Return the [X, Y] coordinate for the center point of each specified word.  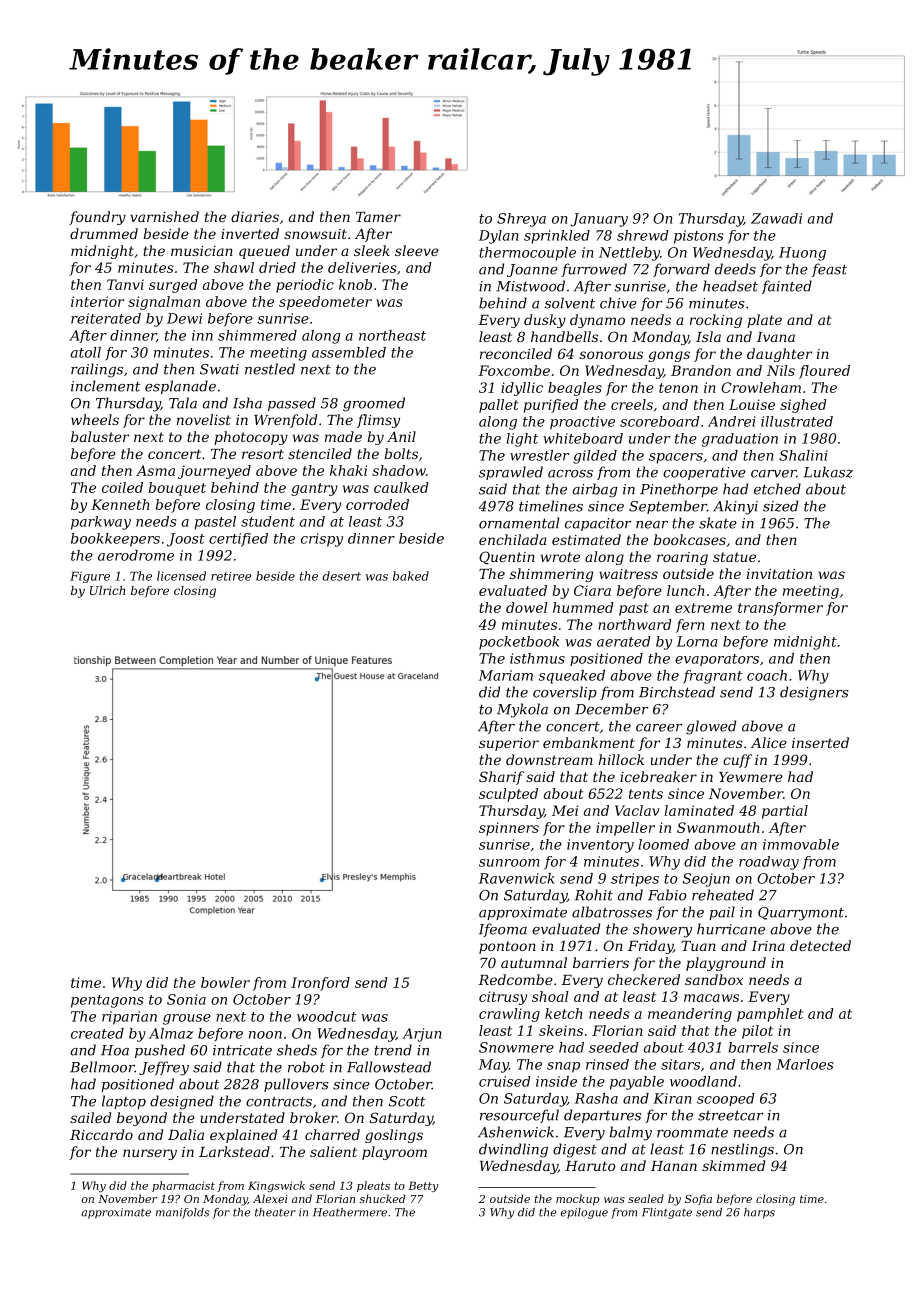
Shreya [521, 220]
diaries [255, 216]
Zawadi [776, 218]
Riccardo [101, 1134]
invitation [779, 574]
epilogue [584, 1213]
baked [411, 576]
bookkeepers [115, 540]
